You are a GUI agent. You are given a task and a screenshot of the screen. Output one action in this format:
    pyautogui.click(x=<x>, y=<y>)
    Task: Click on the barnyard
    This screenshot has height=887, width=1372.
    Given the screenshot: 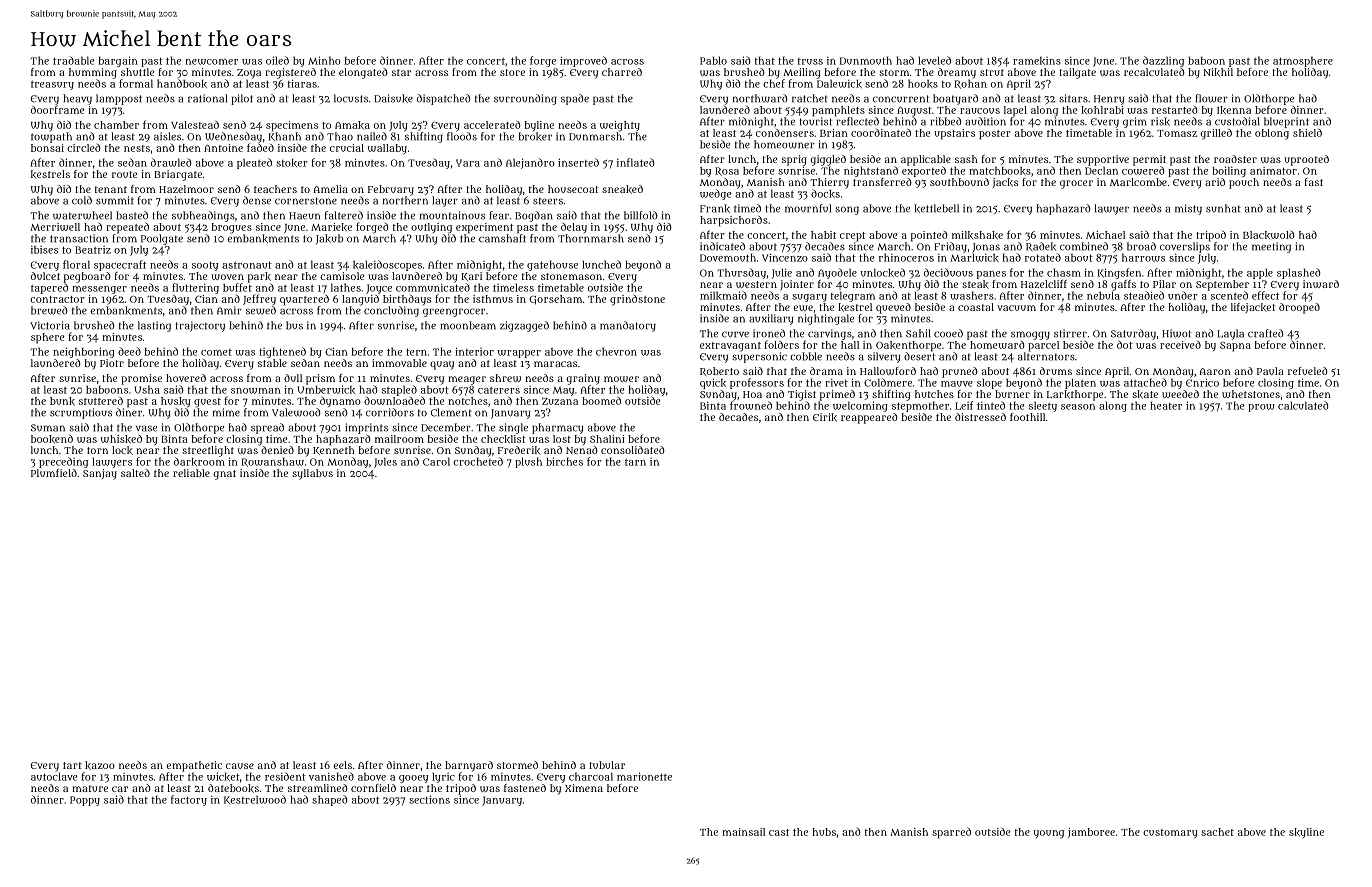 What is the action you would take?
    pyautogui.click(x=469, y=766)
